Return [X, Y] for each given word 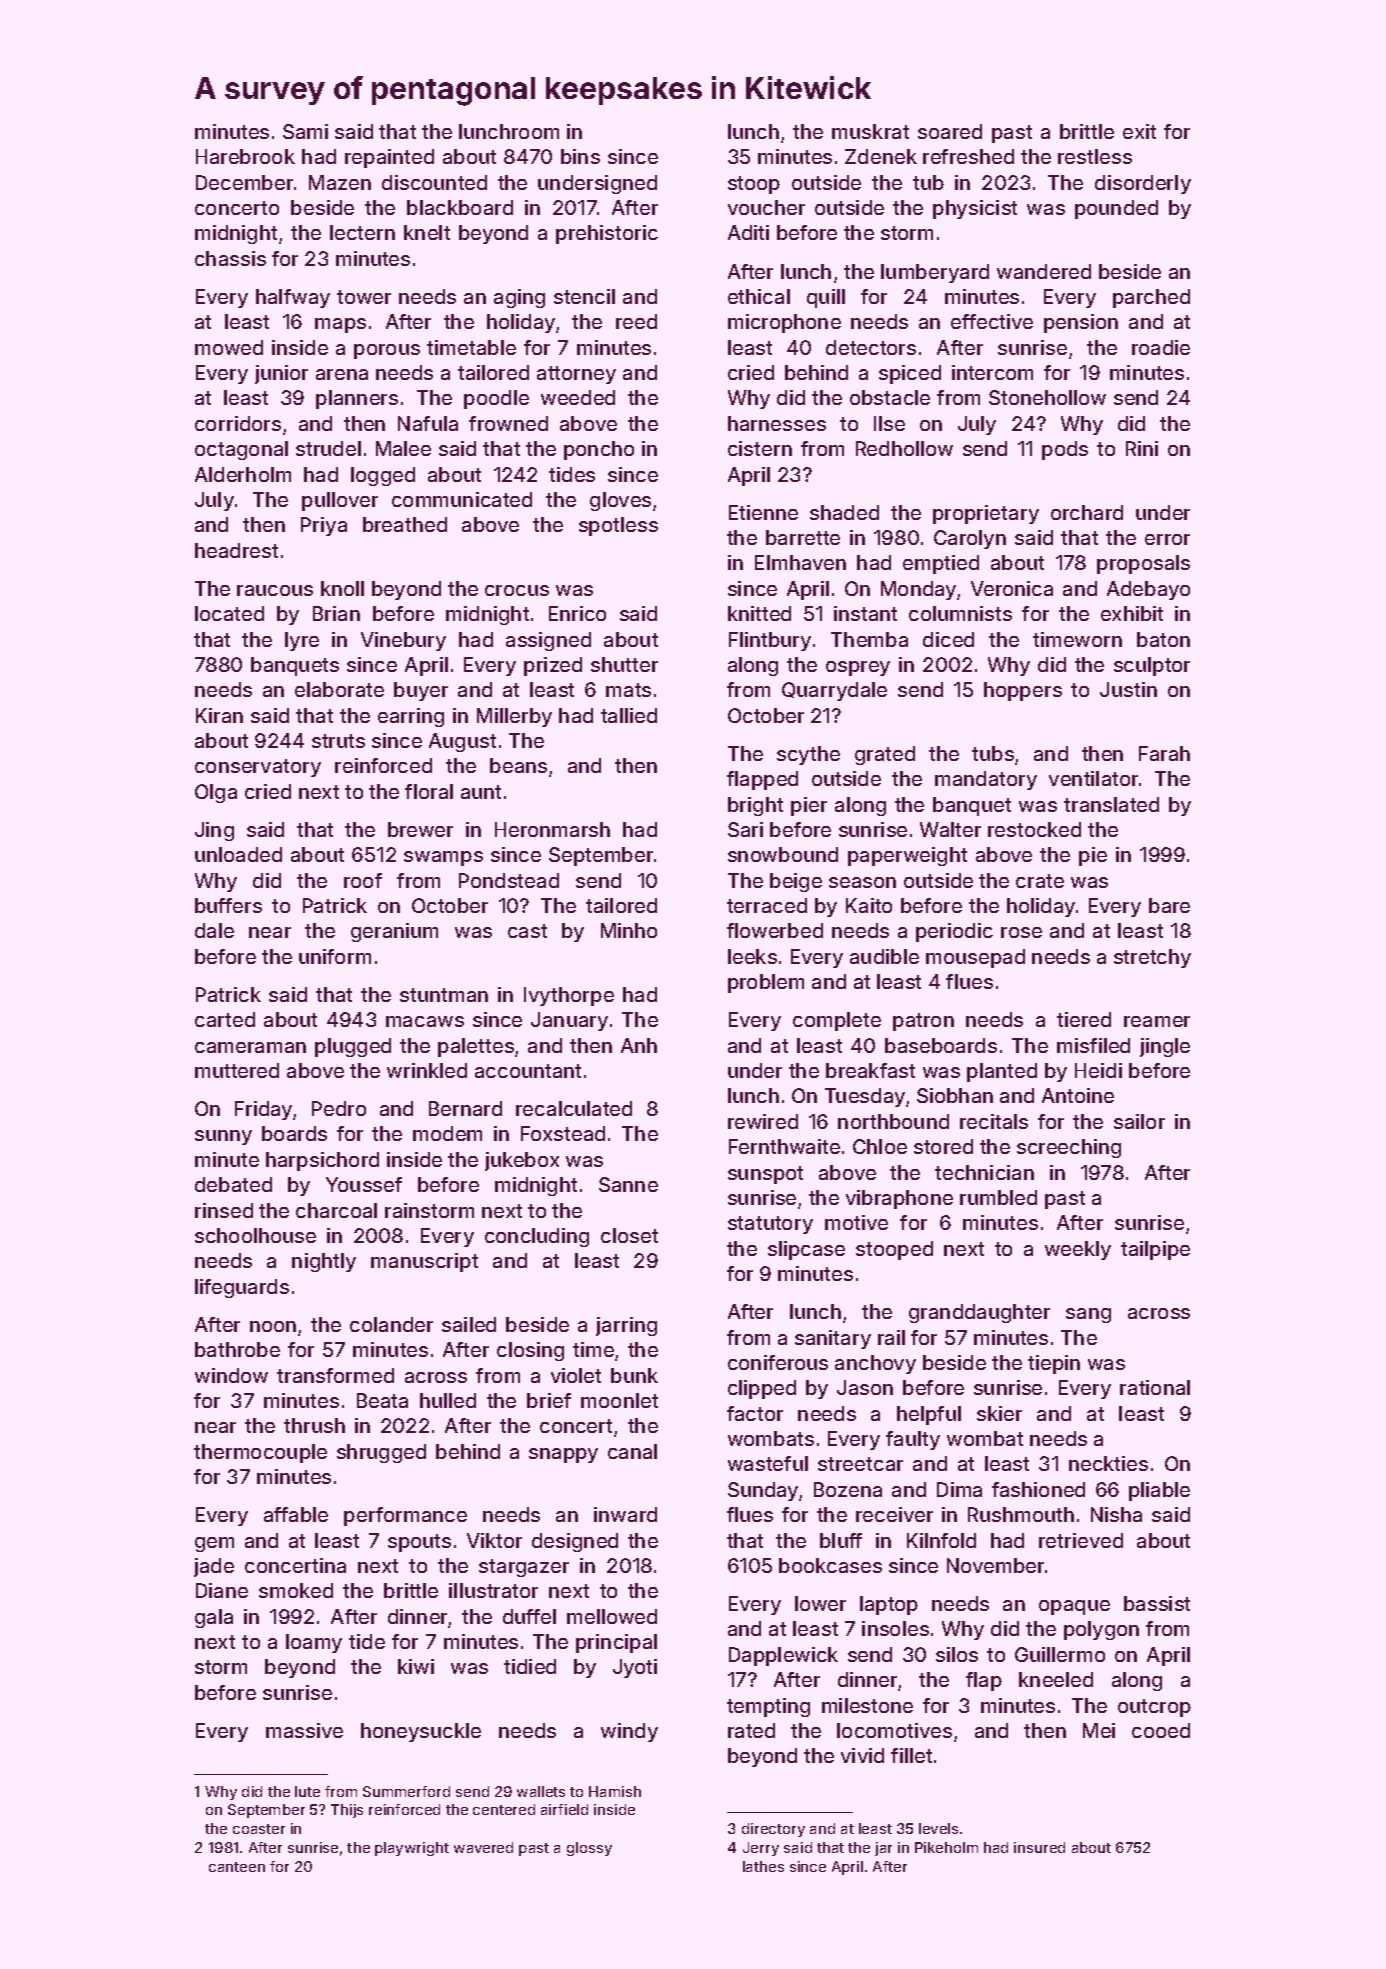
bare [1169, 905]
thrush [314, 1425]
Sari [745, 829]
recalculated [574, 1108]
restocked [1034, 829]
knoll [342, 588]
